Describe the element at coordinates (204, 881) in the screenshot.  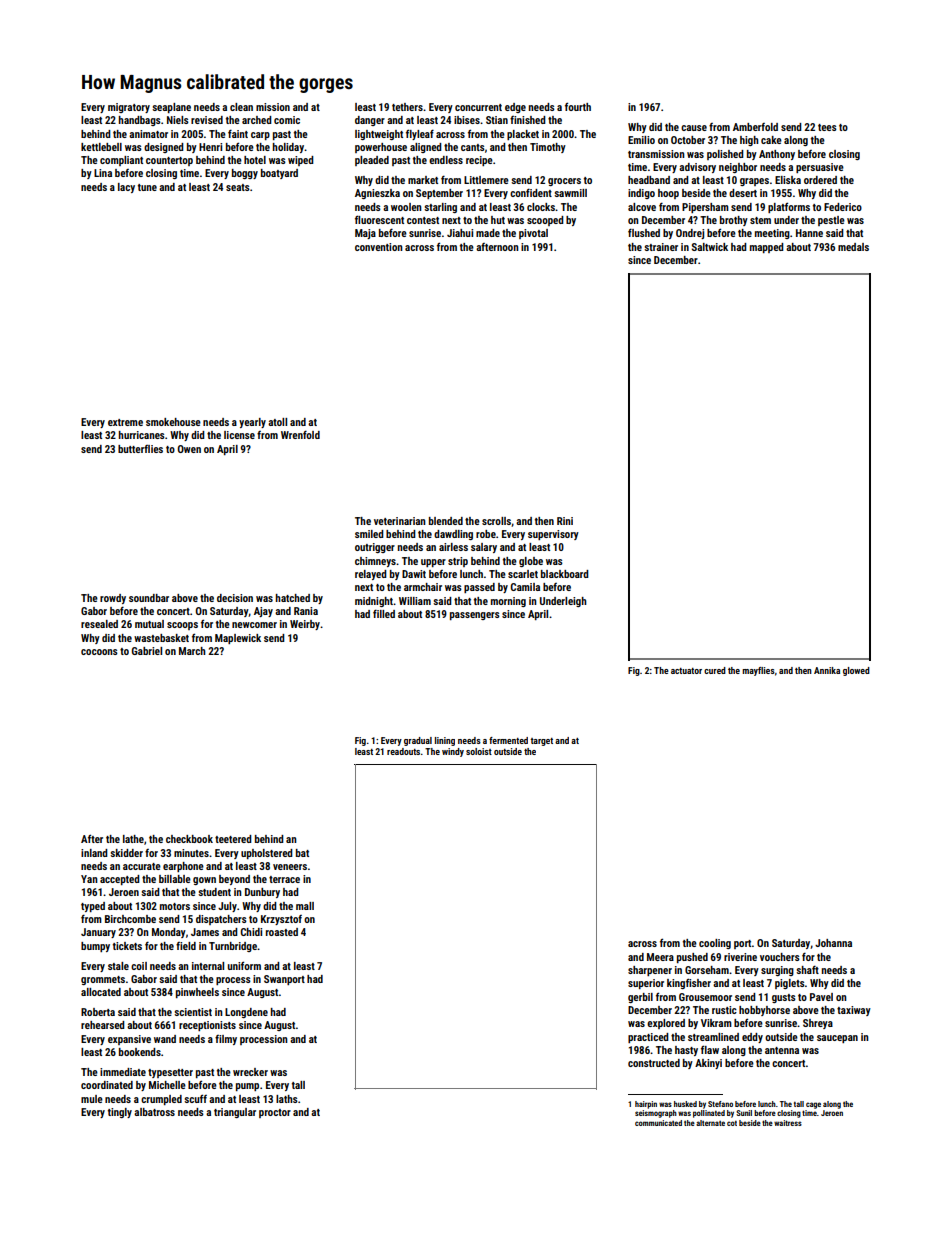
I see `gown` at that location.
